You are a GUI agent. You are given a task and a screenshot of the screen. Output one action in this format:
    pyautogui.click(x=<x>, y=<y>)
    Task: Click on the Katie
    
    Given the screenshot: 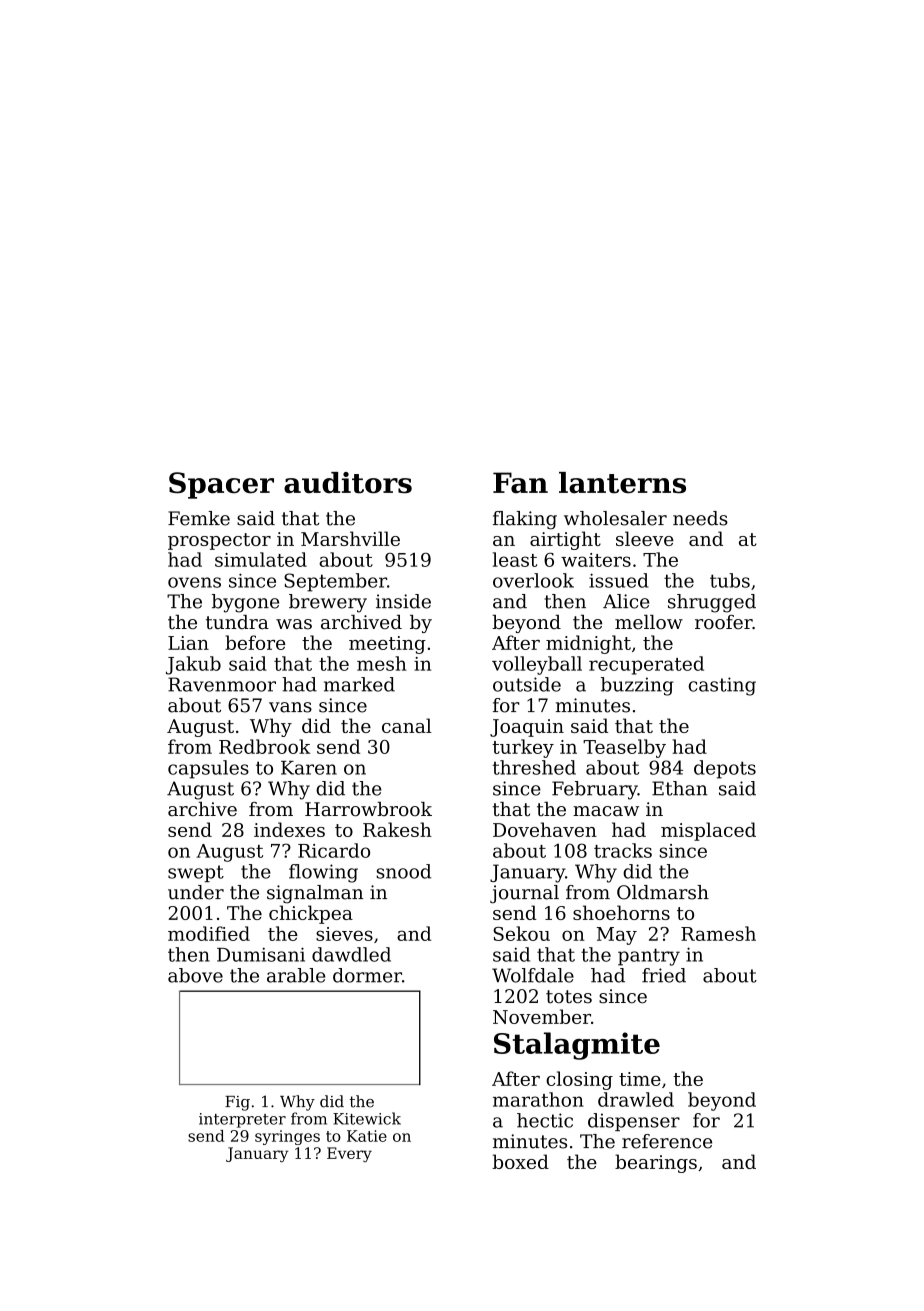 What is the action you would take?
    pyautogui.click(x=367, y=1136)
